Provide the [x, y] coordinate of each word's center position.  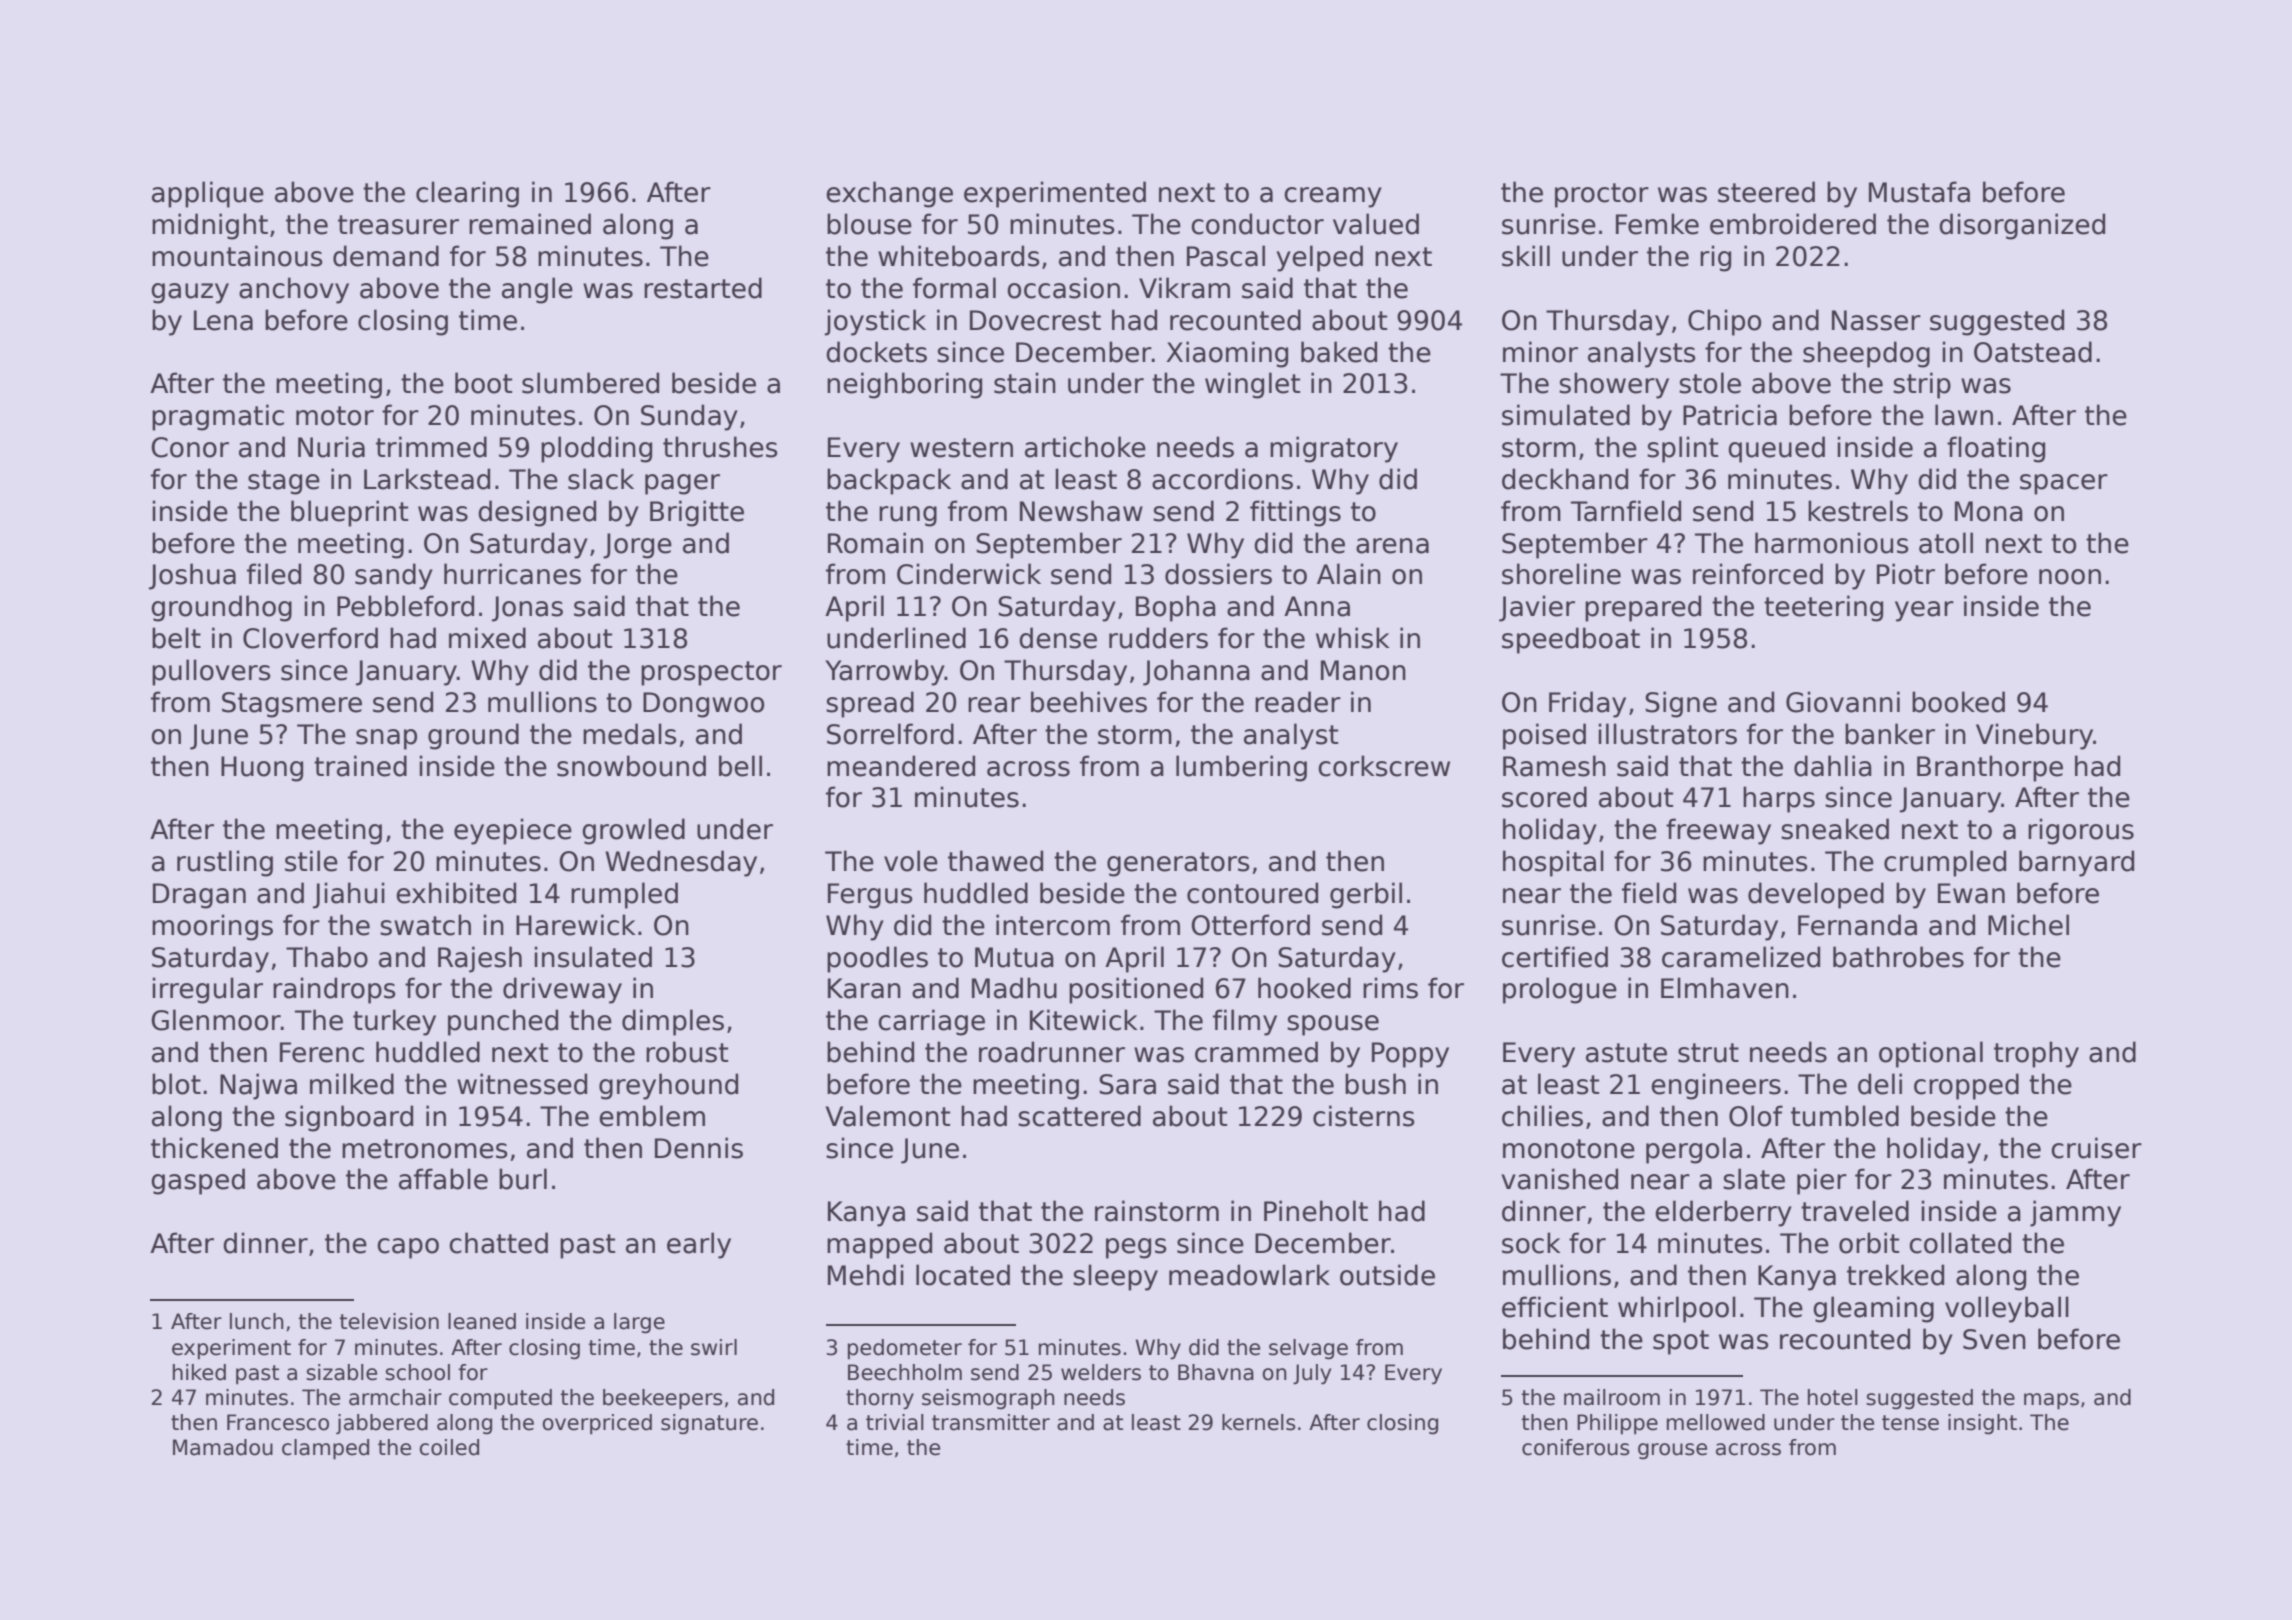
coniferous [1576, 1447]
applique [208, 194]
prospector [711, 673]
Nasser [1876, 320]
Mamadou [223, 1447]
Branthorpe [1990, 768]
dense [1058, 638]
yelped [1319, 258]
